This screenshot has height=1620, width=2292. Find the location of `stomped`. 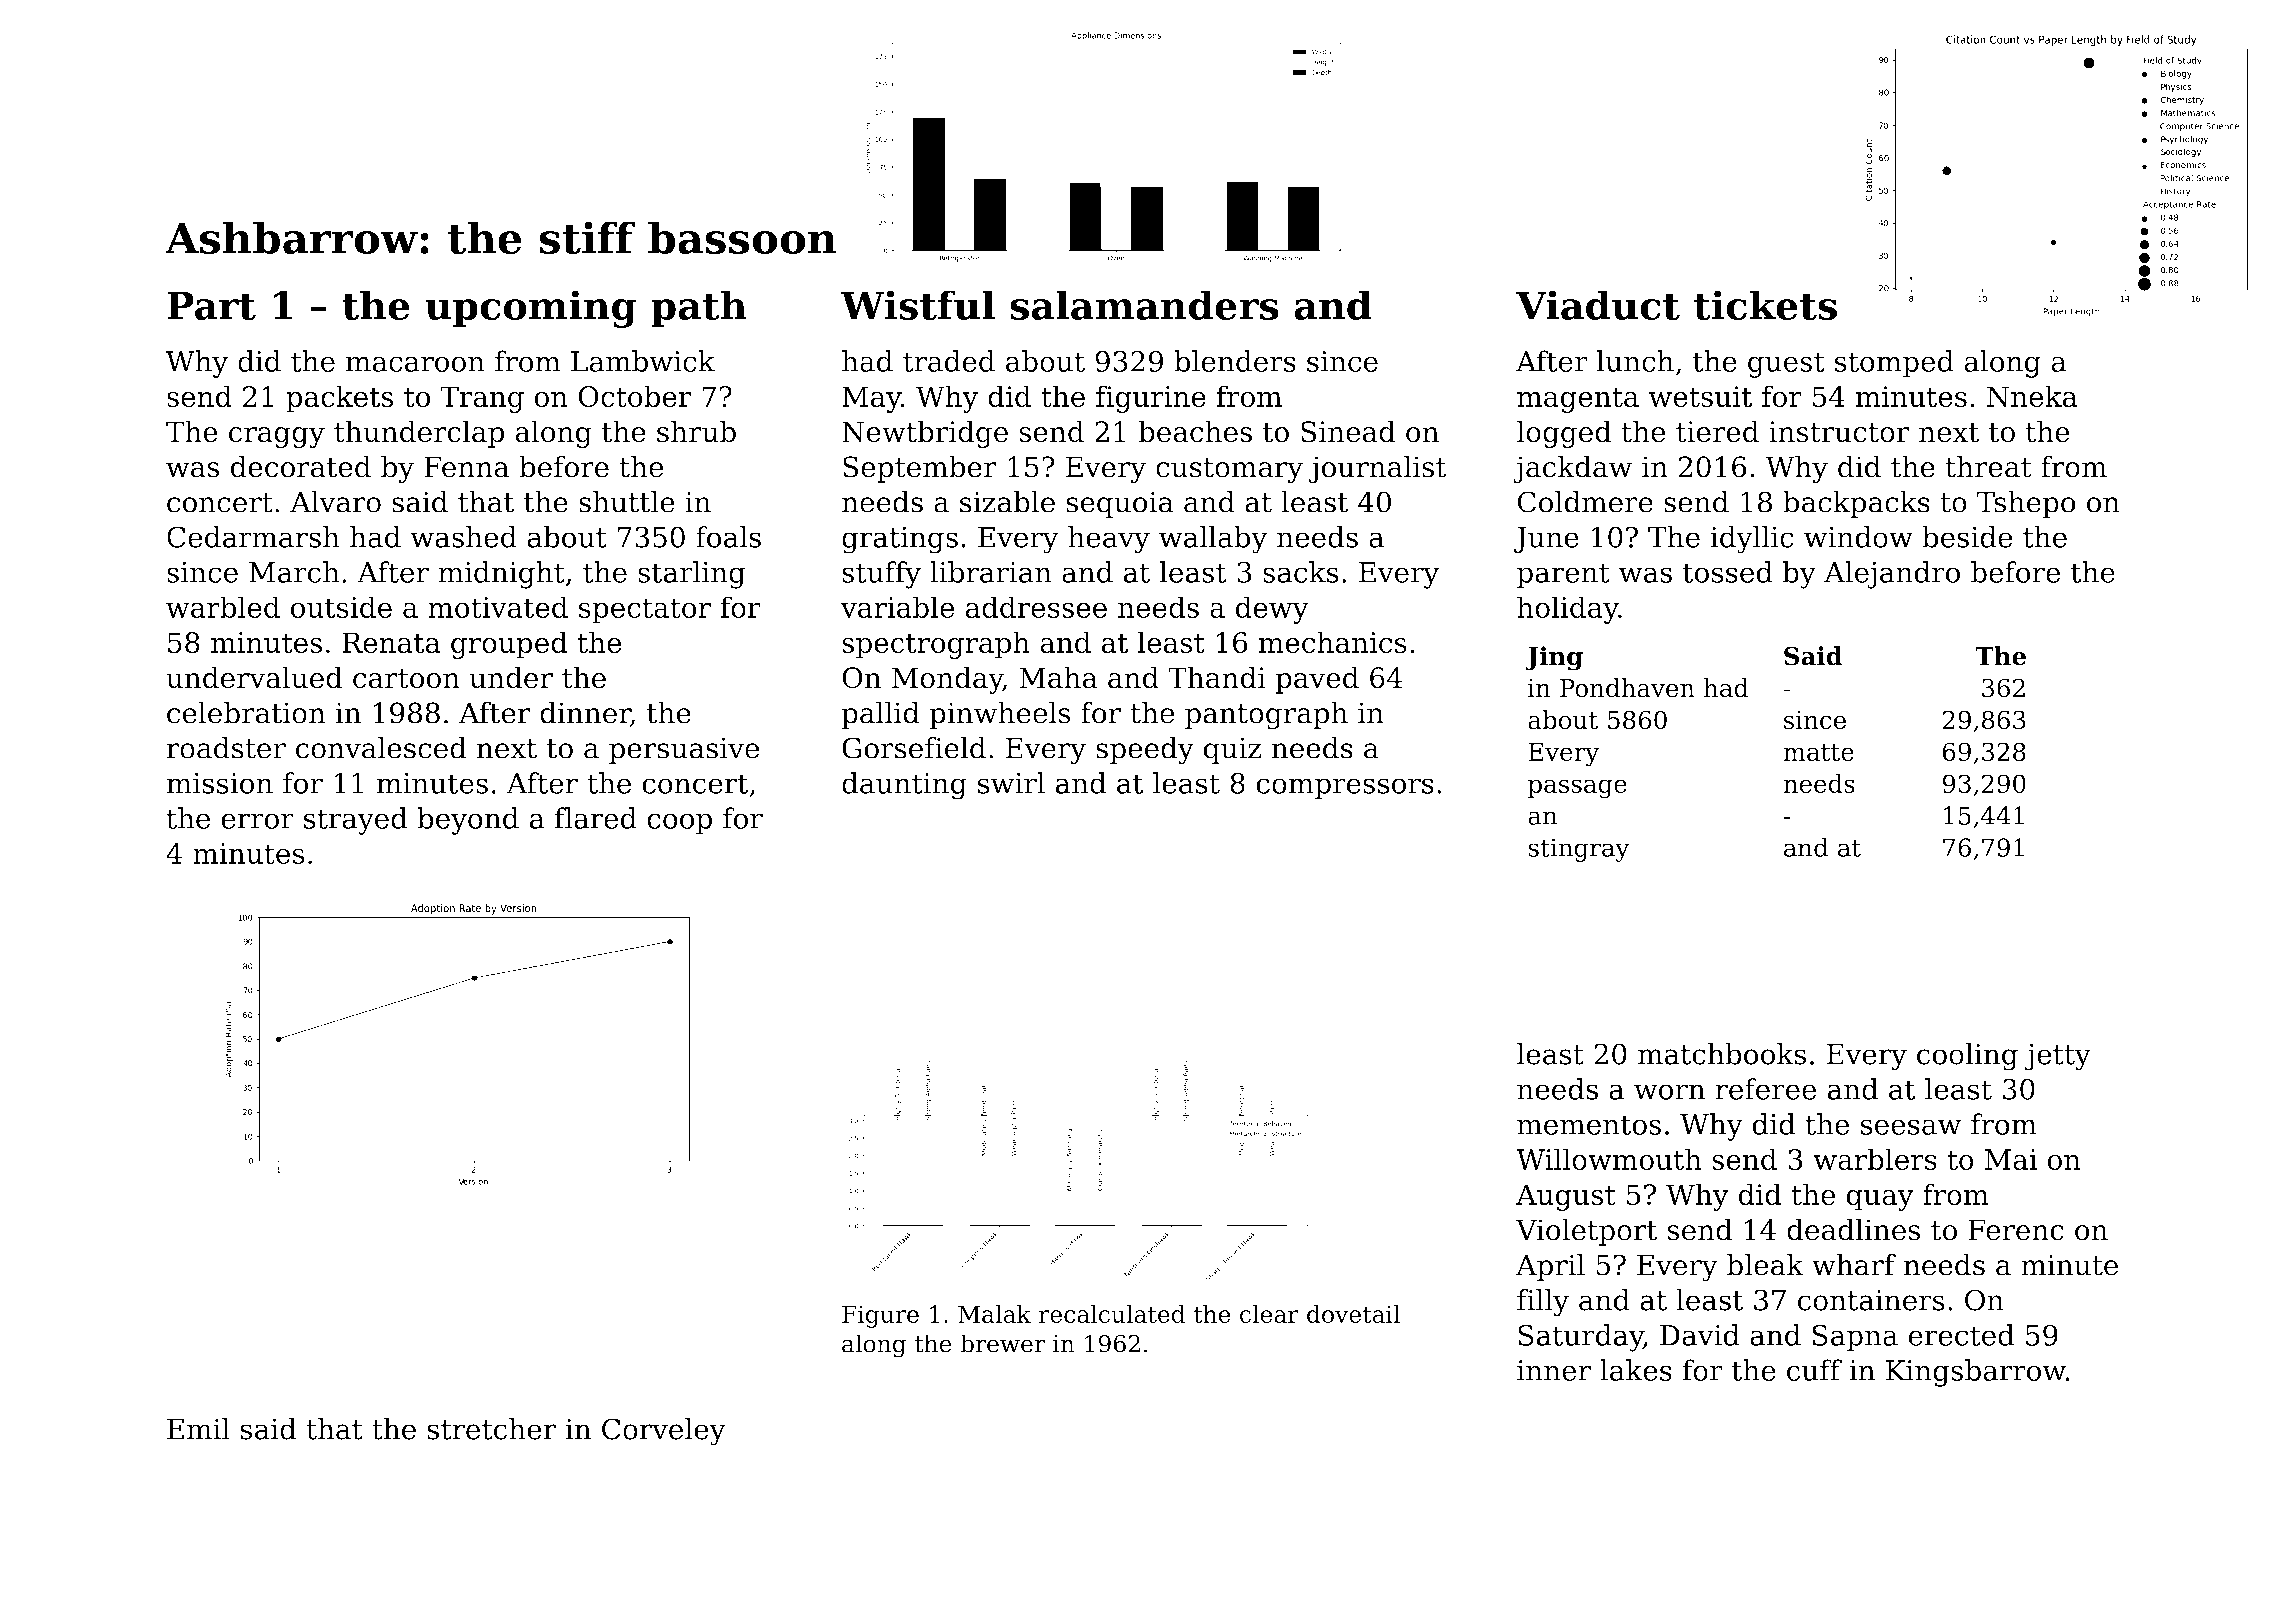

stomped is located at coordinates (1894, 364).
